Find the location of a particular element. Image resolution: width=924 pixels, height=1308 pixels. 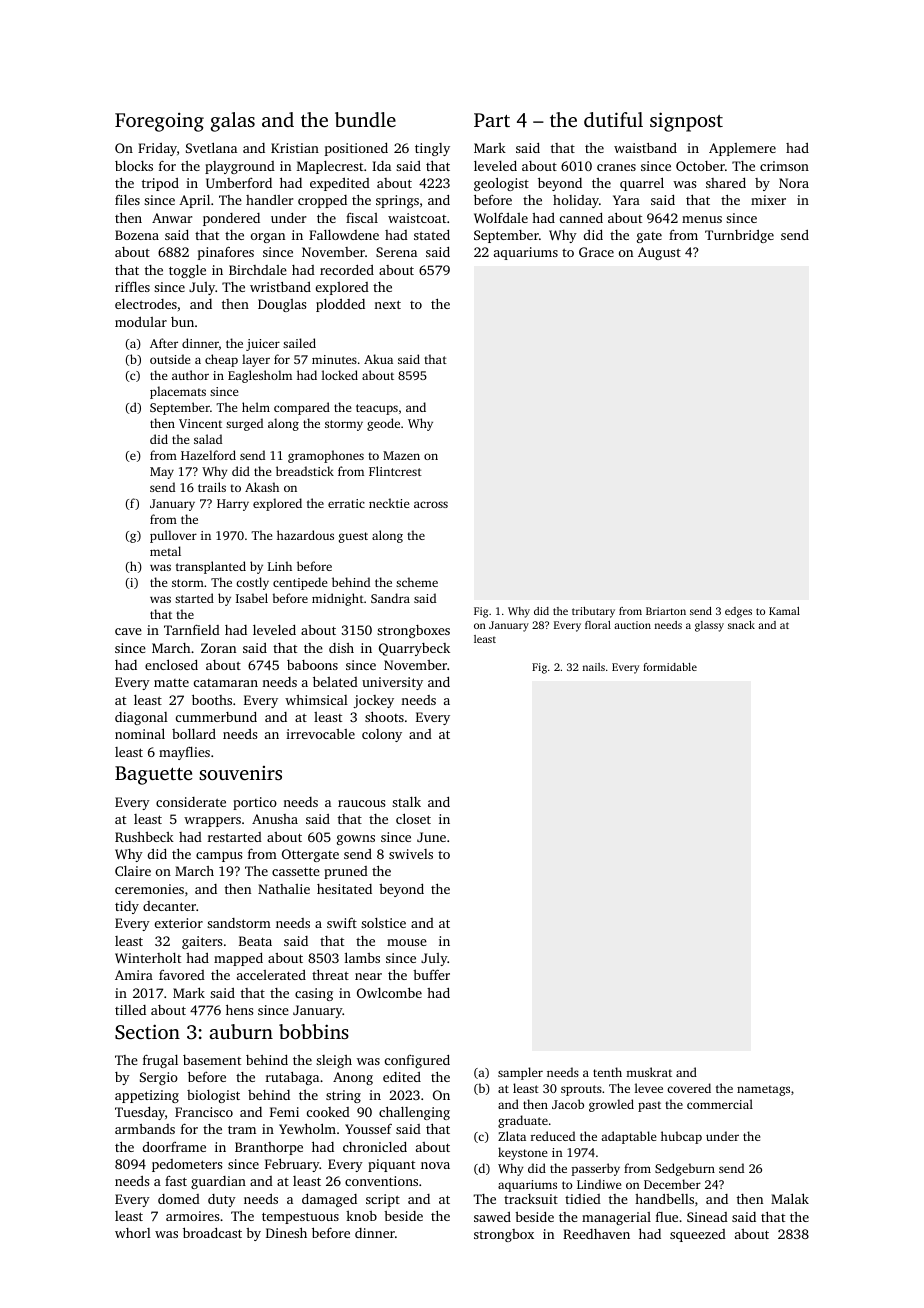

waistband is located at coordinates (645, 147).
